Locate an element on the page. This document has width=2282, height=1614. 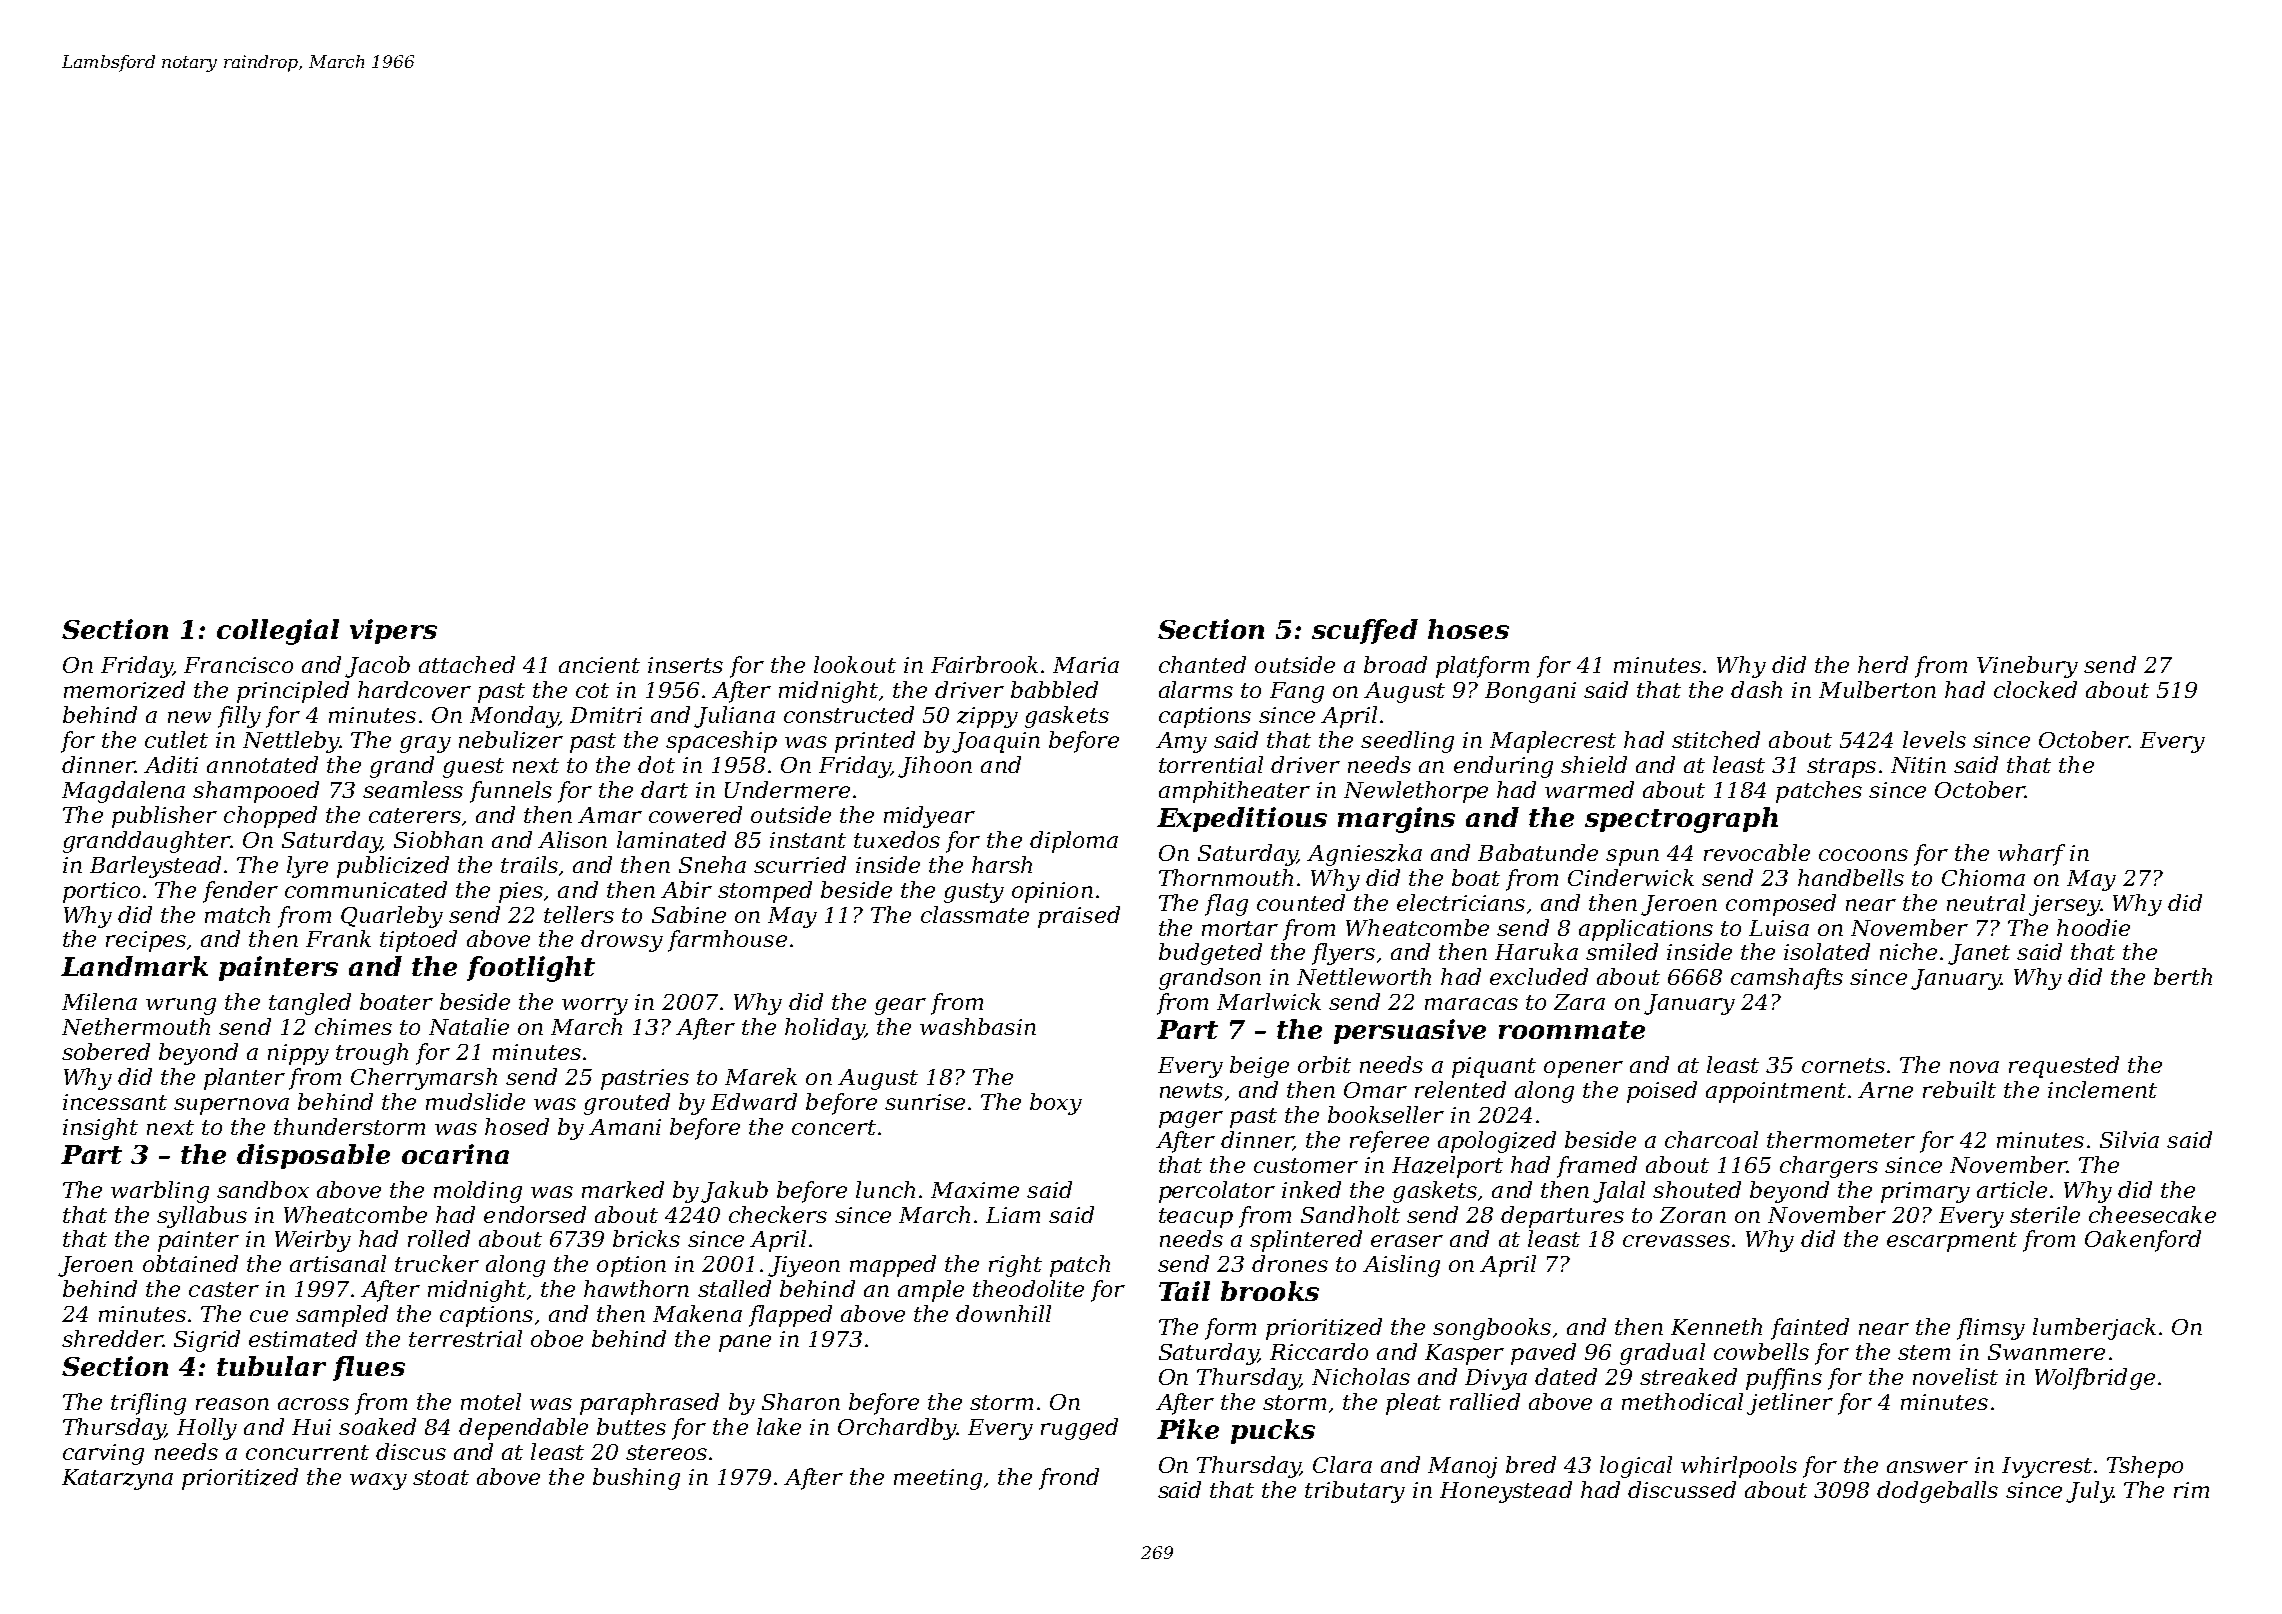
cot is located at coordinates (592, 690).
